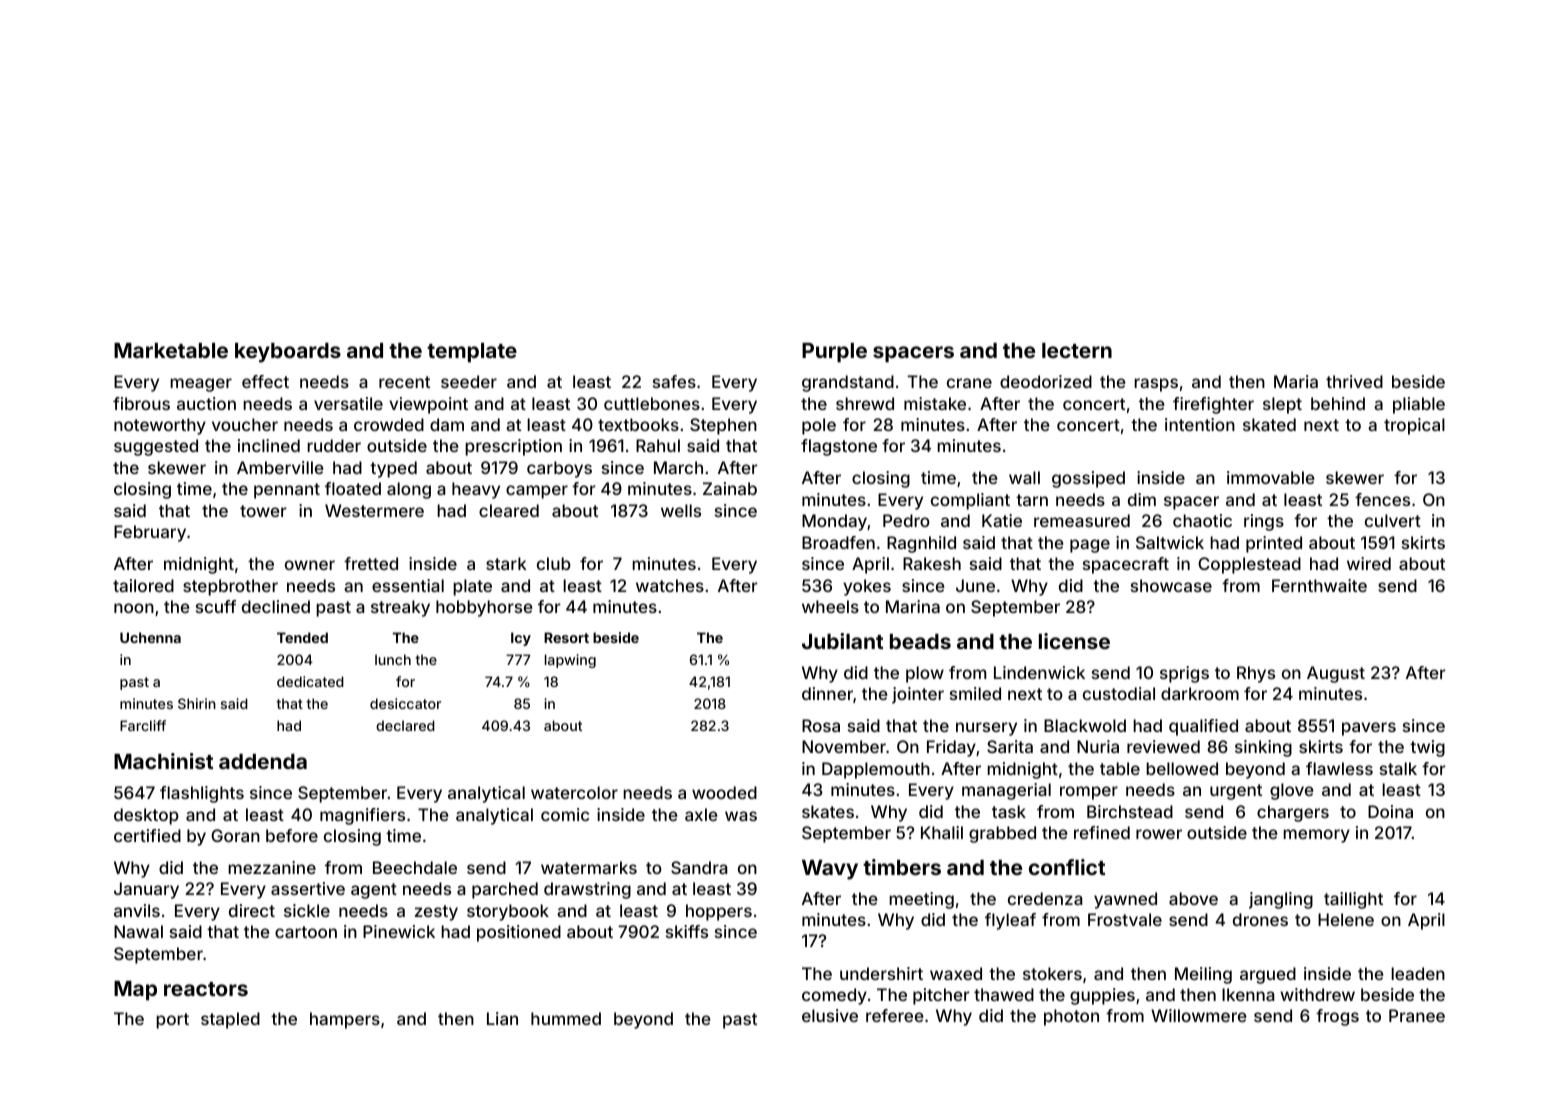 This screenshot has width=1559, height=1102. What do you see at coordinates (589, 867) in the screenshot?
I see `watermarks` at bounding box center [589, 867].
